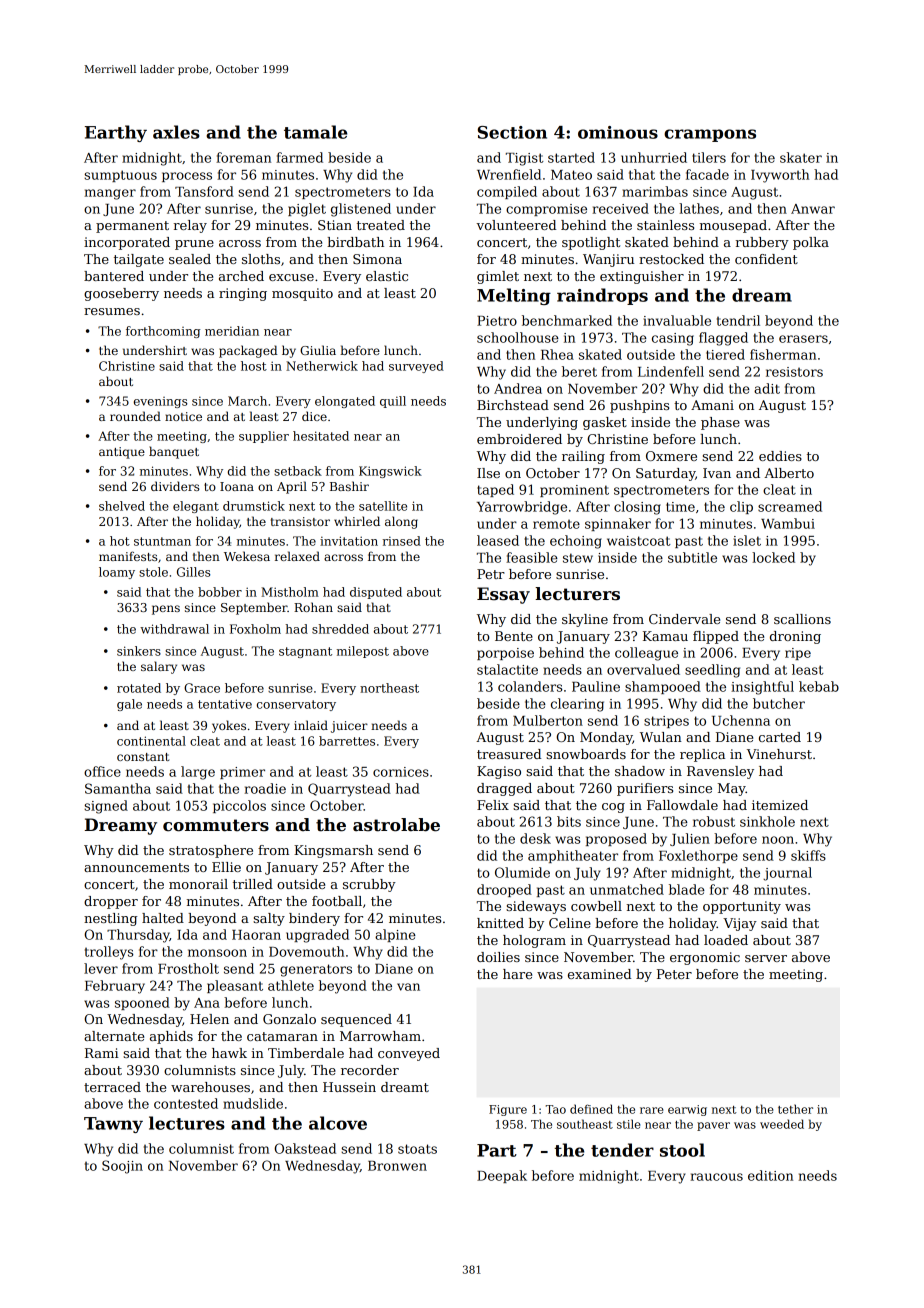 Image resolution: width=924 pixels, height=1308 pixels. Describe the element at coordinates (122, 1167) in the screenshot. I see `Soojin` at that location.
